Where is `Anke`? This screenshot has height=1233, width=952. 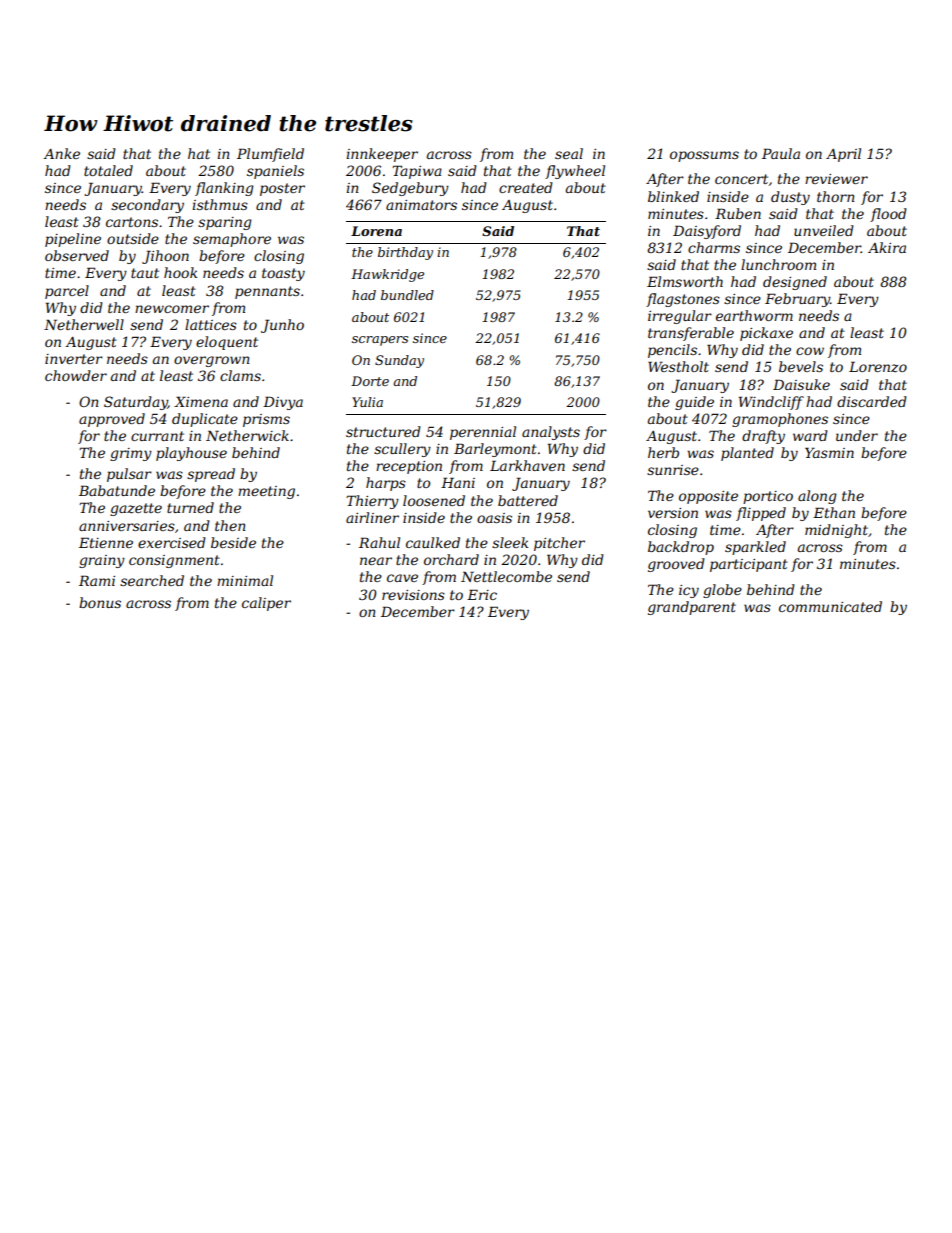 Anke is located at coordinates (61, 153).
